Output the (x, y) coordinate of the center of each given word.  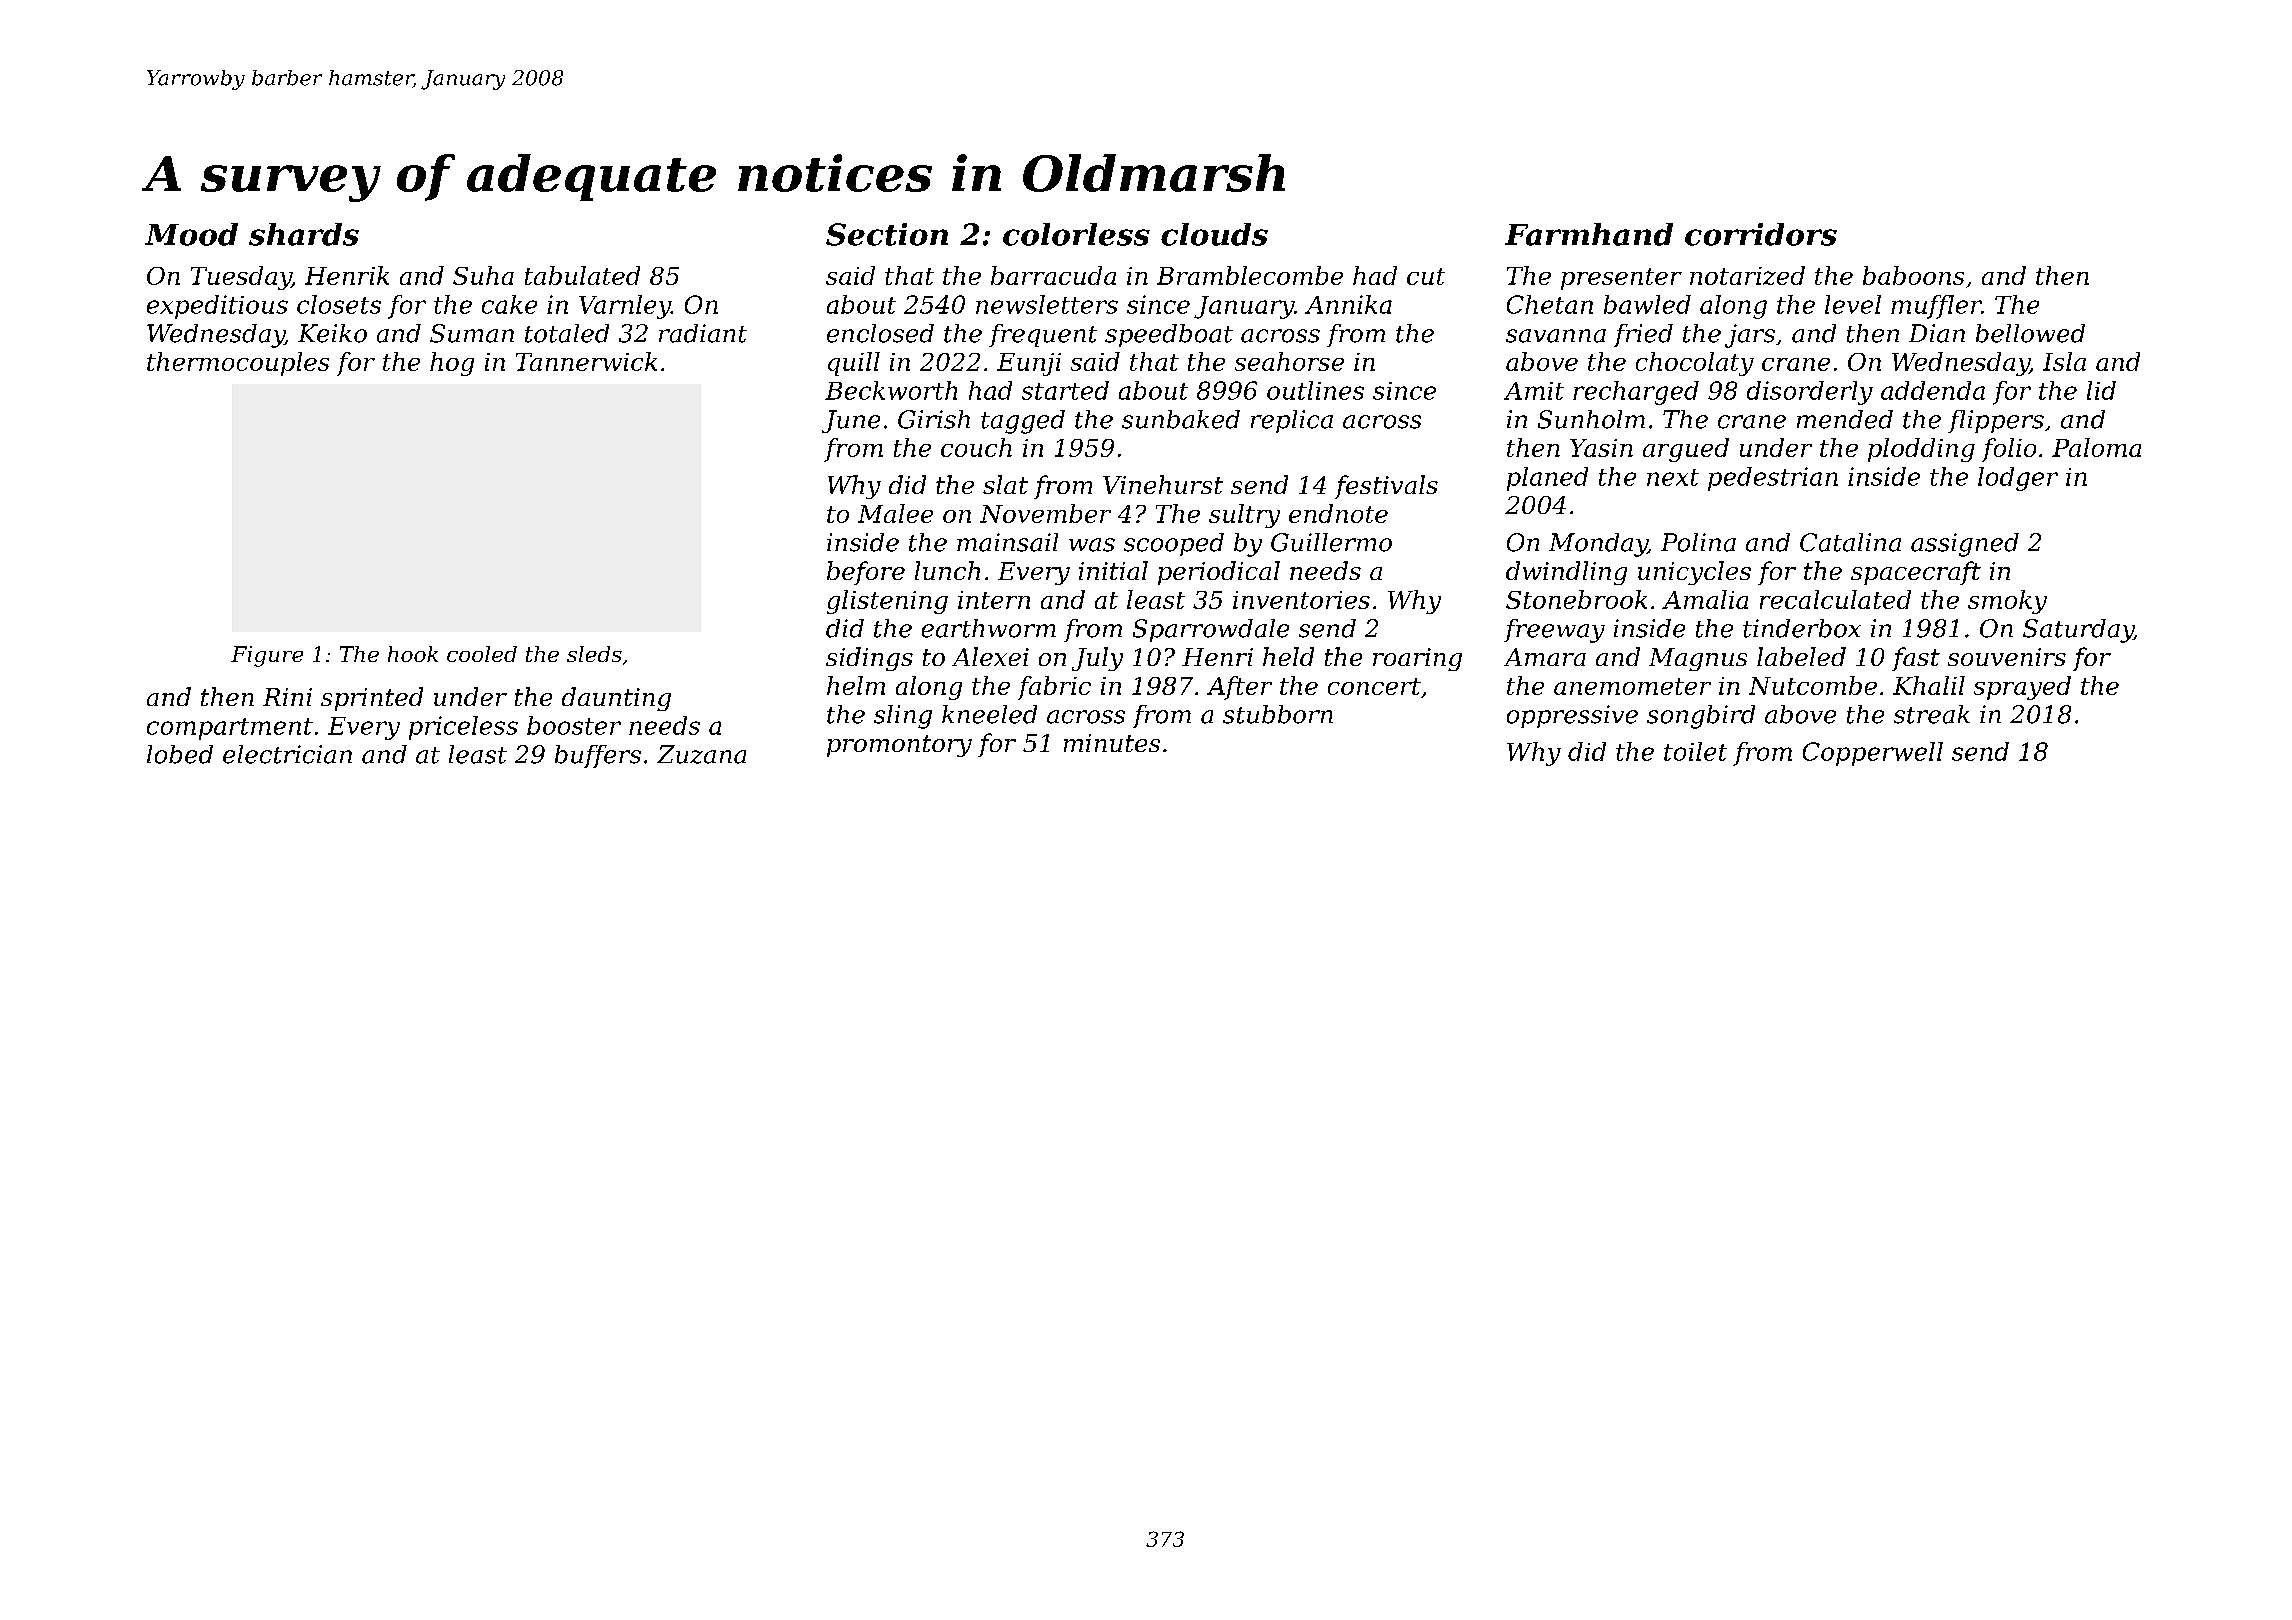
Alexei (990, 656)
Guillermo (1331, 542)
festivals (1386, 487)
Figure (267, 656)
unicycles (1694, 573)
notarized (1747, 275)
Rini (287, 697)
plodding (1921, 450)
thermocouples (238, 364)
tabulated (582, 275)
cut (1426, 276)
